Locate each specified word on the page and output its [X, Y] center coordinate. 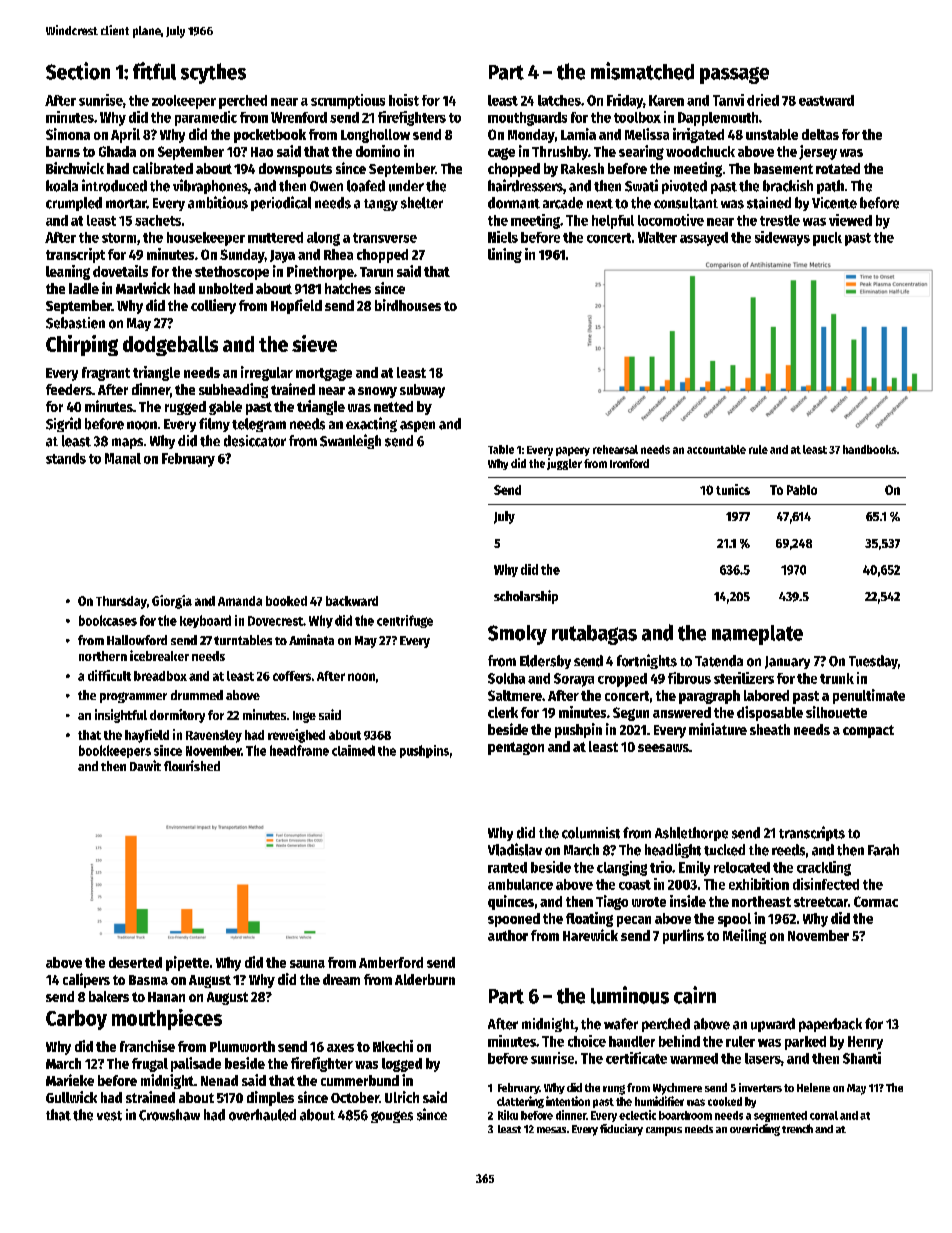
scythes [213, 73]
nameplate [757, 635]
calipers [86, 980]
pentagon [516, 748]
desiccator [255, 441]
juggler [564, 464]
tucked [724, 850]
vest [109, 1116]
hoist [404, 100]
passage [734, 75]
